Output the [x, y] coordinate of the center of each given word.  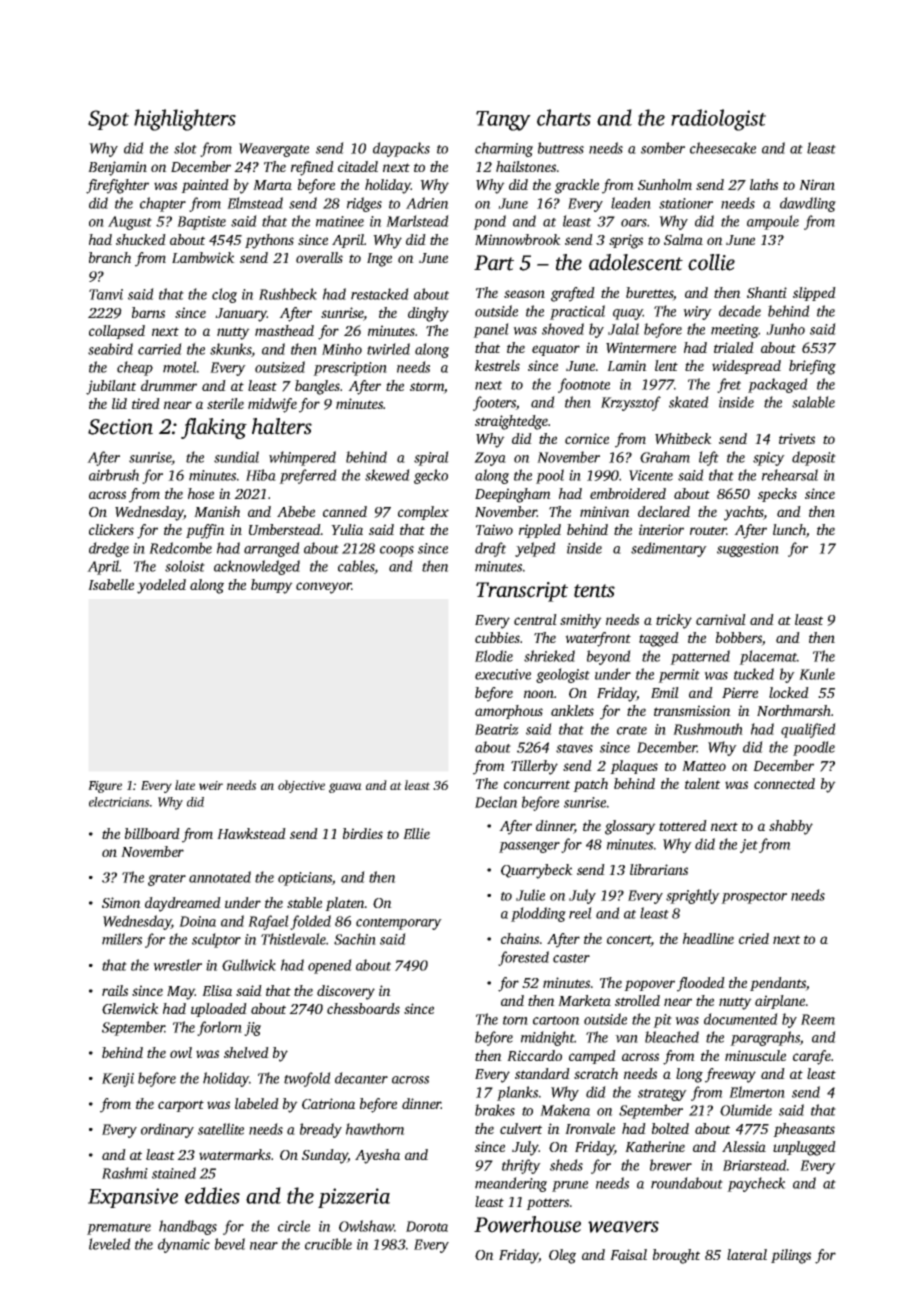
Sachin [355, 939]
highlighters [185, 120]
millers [122, 939]
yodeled [161, 586]
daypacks [401, 149]
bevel [230, 1244]
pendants [778, 984]
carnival [721, 619]
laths [764, 184]
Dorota [427, 1226]
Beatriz [497, 729]
